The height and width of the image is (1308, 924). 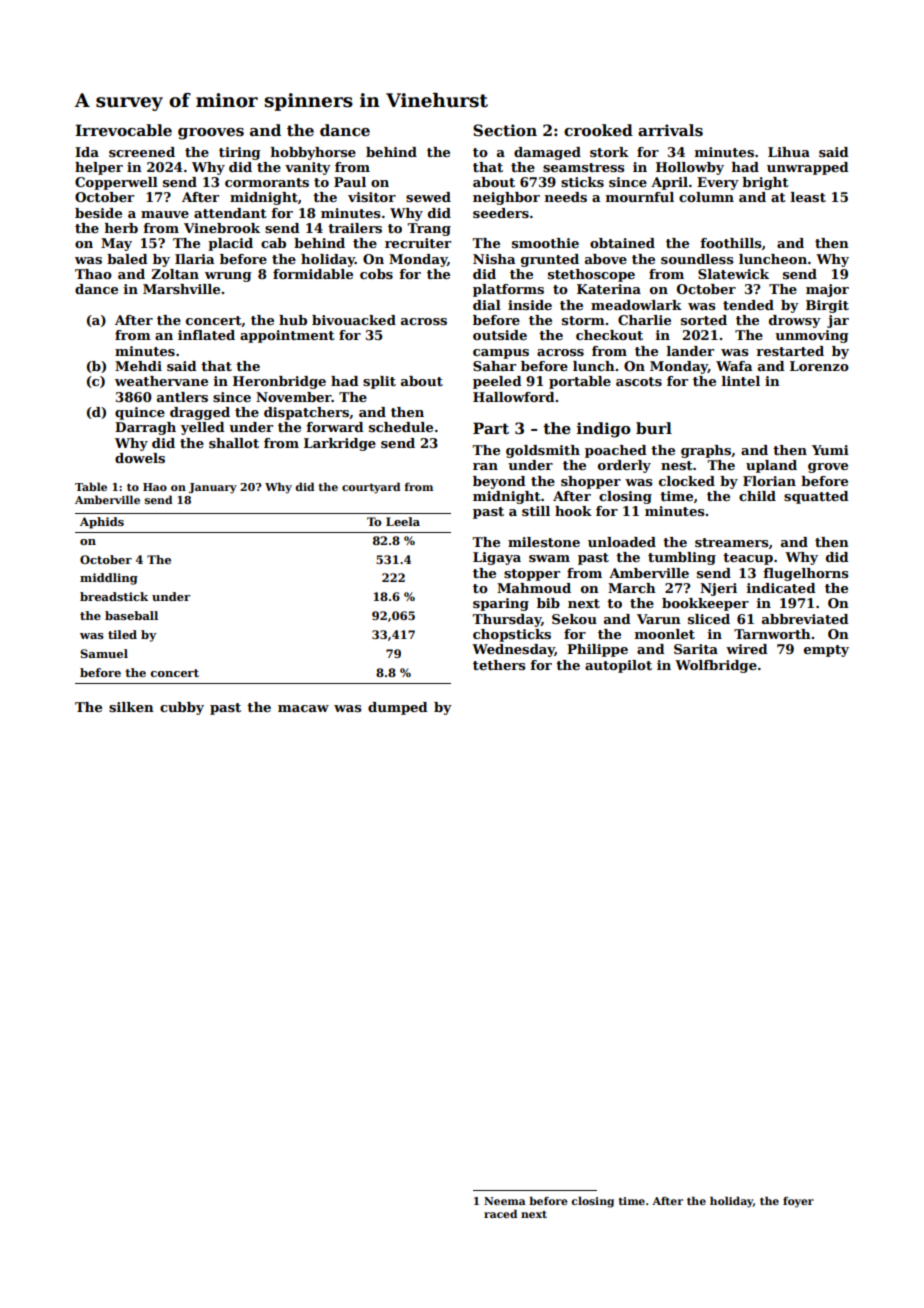 What do you see at coordinates (93, 274) in the image?
I see `Thao` at bounding box center [93, 274].
